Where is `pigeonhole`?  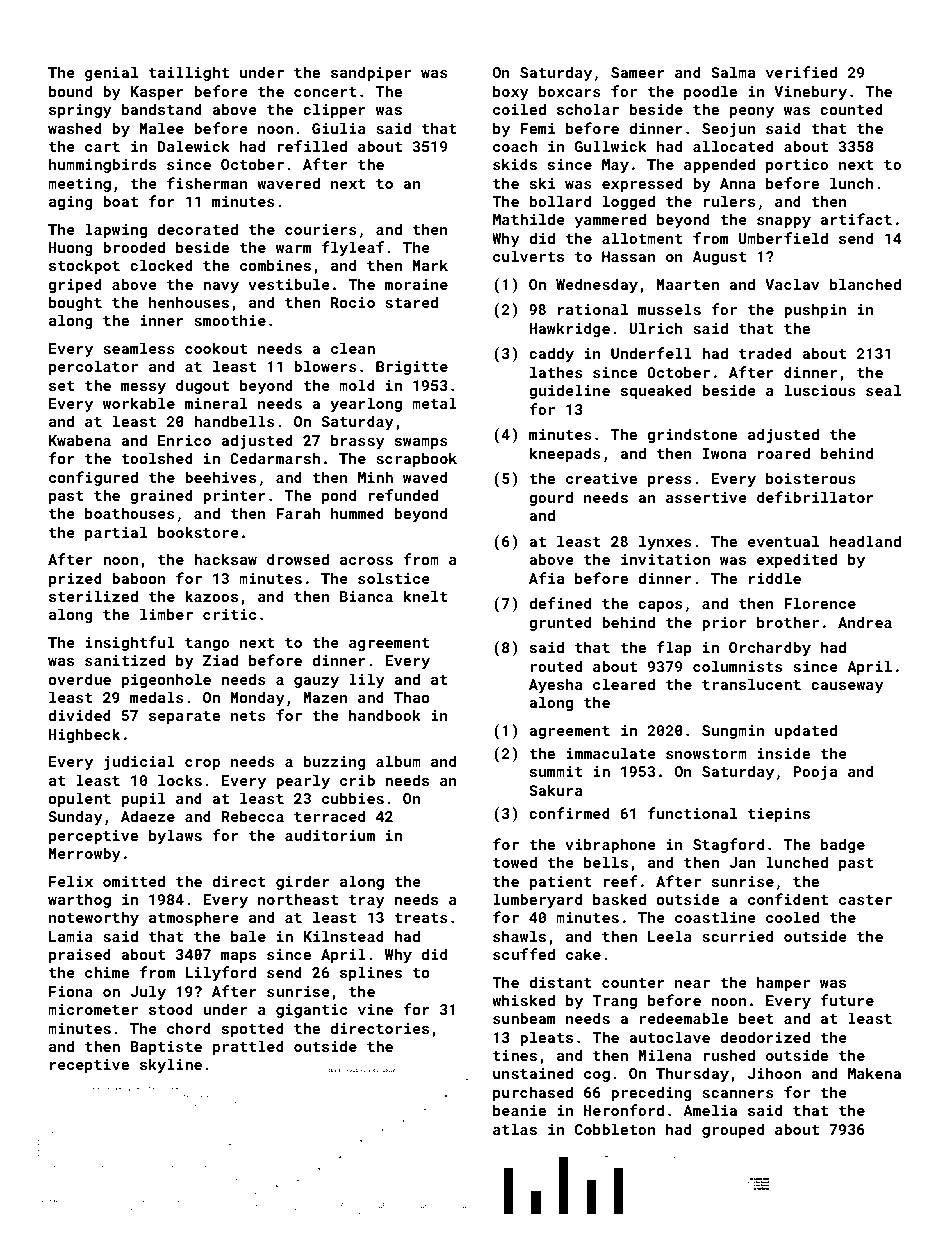
pigeonhole is located at coordinates (166, 680).
